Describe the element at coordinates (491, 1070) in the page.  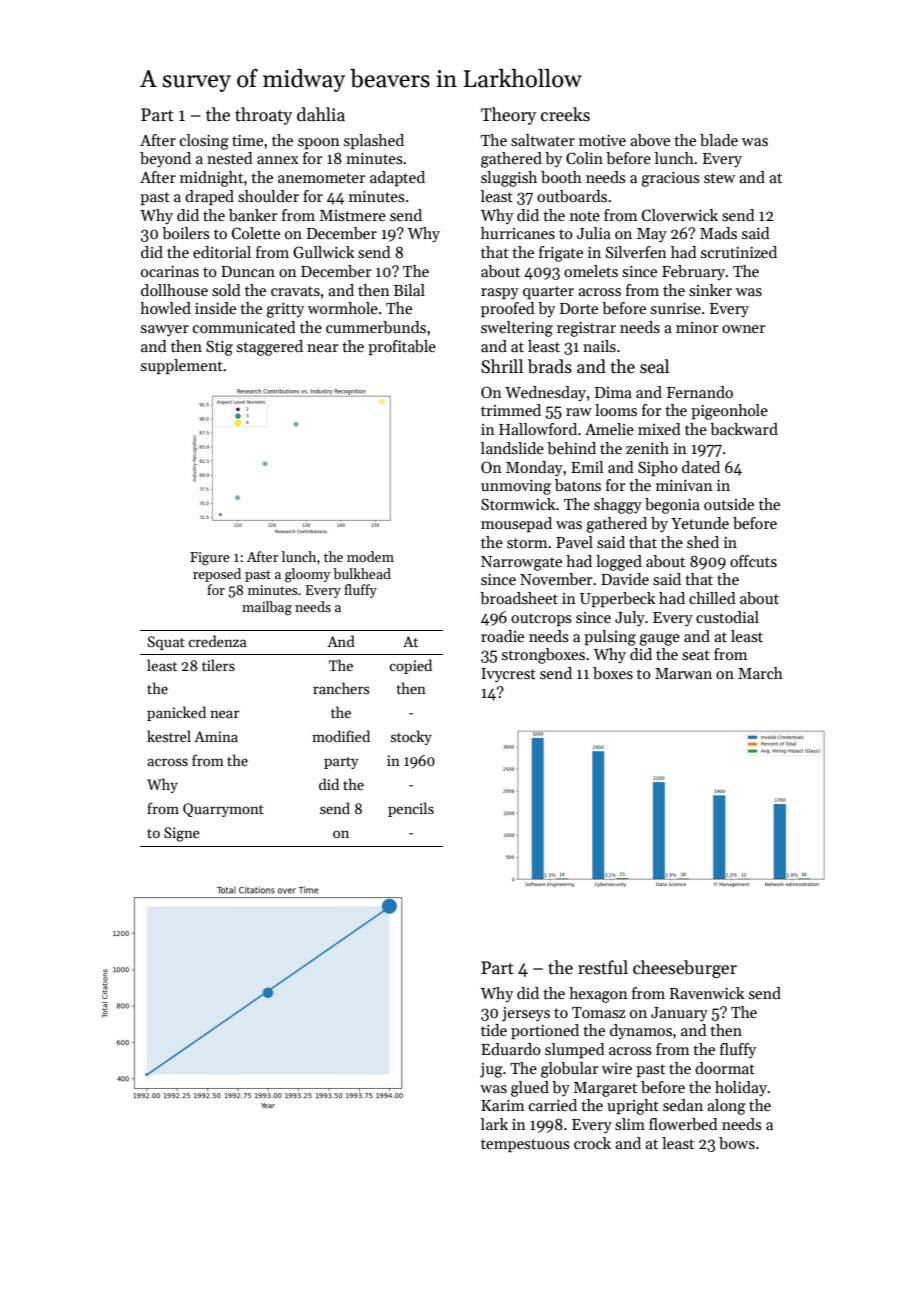
I see `jug` at that location.
